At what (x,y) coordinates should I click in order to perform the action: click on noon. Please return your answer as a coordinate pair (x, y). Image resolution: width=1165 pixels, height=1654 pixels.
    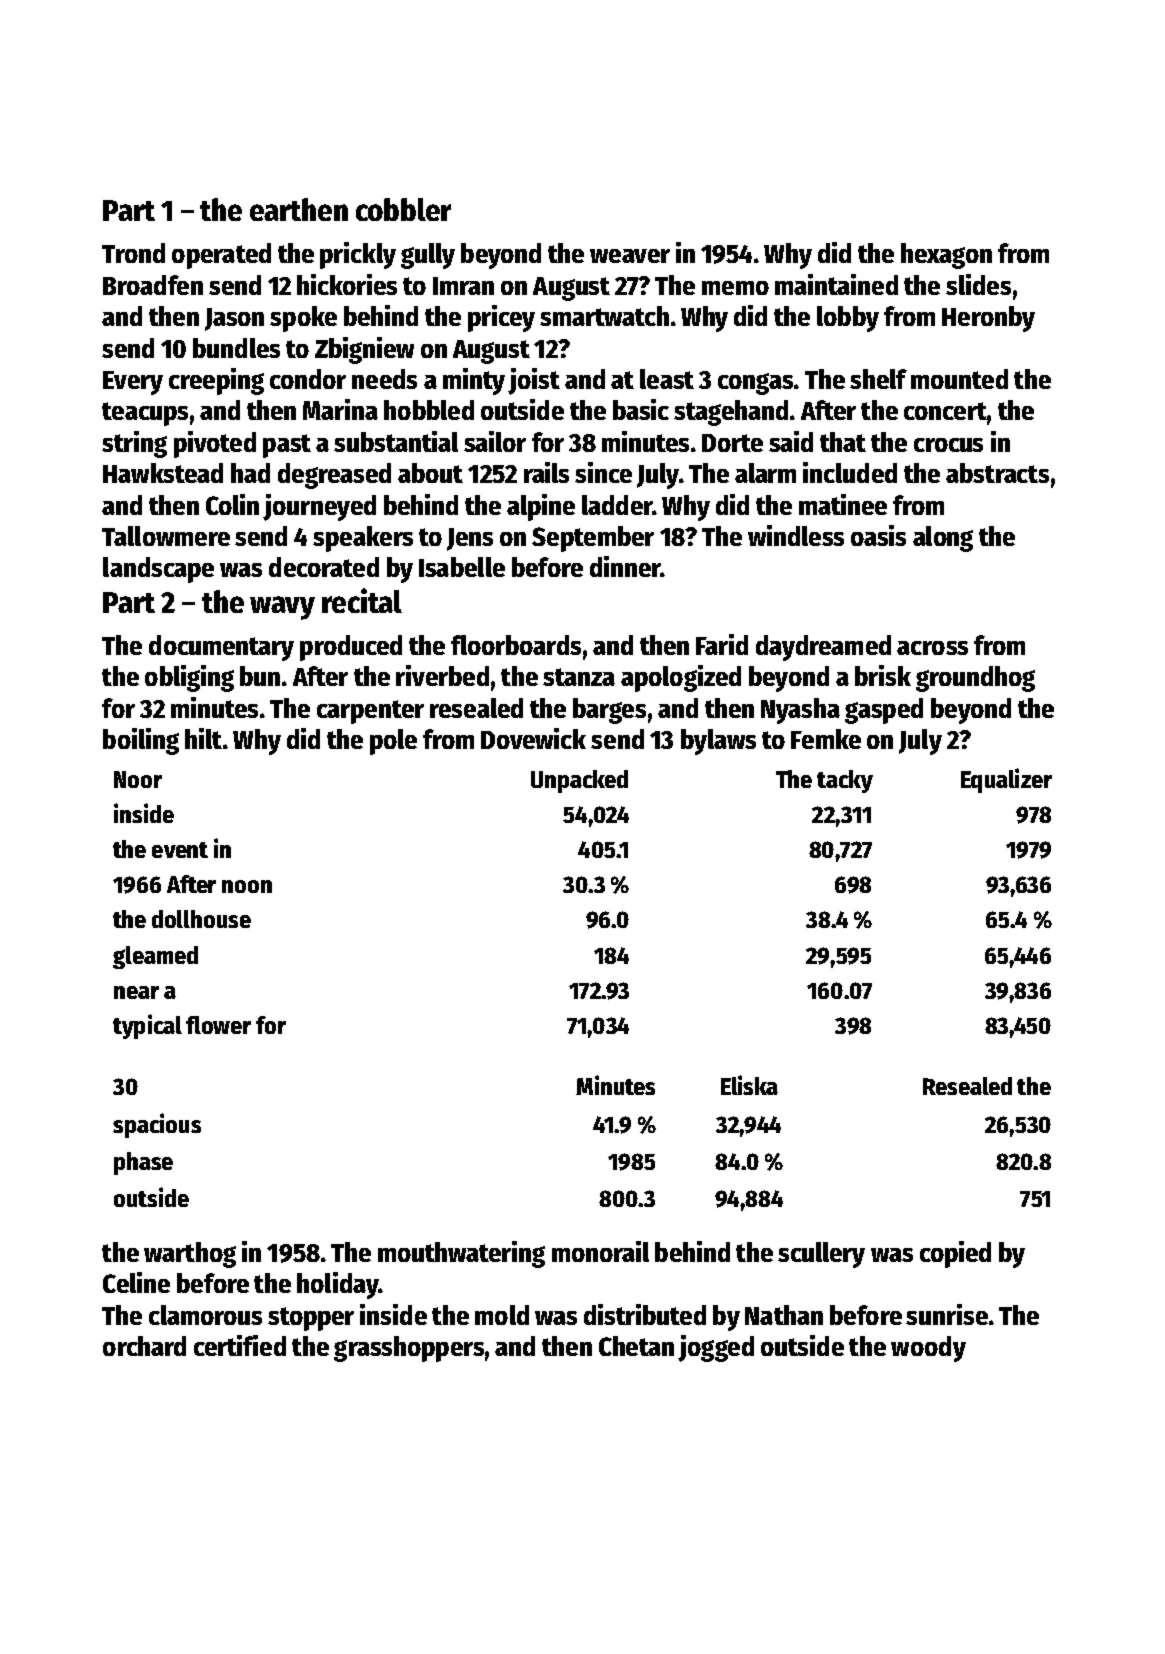
    Looking at the image, I should click on (247, 886).
